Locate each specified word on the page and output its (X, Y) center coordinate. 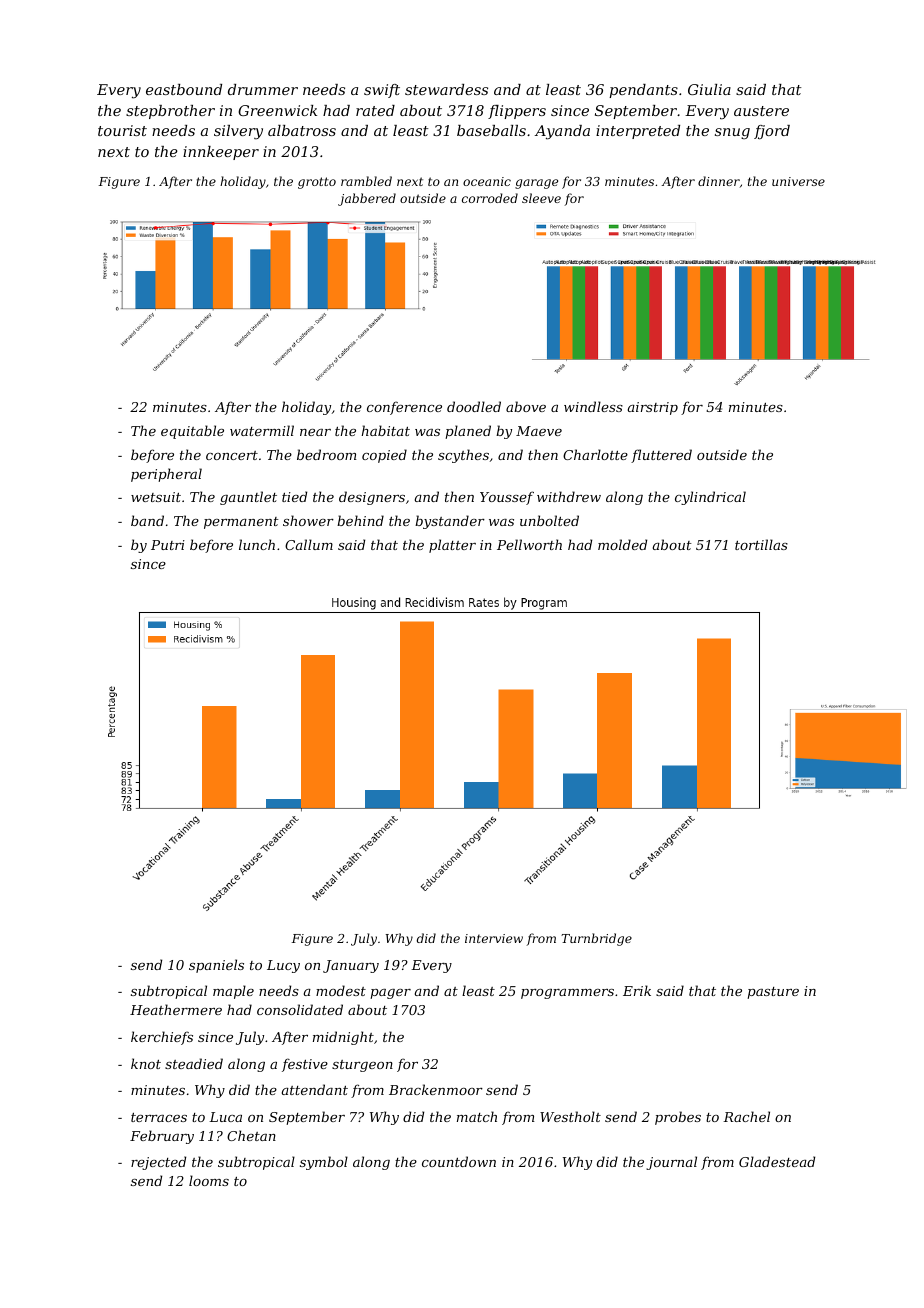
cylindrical (710, 498)
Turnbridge (596, 939)
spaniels (216, 966)
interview (494, 938)
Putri (168, 545)
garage (536, 184)
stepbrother (170, 112)
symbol (324, 1163)
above (526, 406)
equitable (192, 432)
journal (671, 1163)
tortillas (761, 544)
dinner (719, 181)
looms (209, 1180)
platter (452, 546)
